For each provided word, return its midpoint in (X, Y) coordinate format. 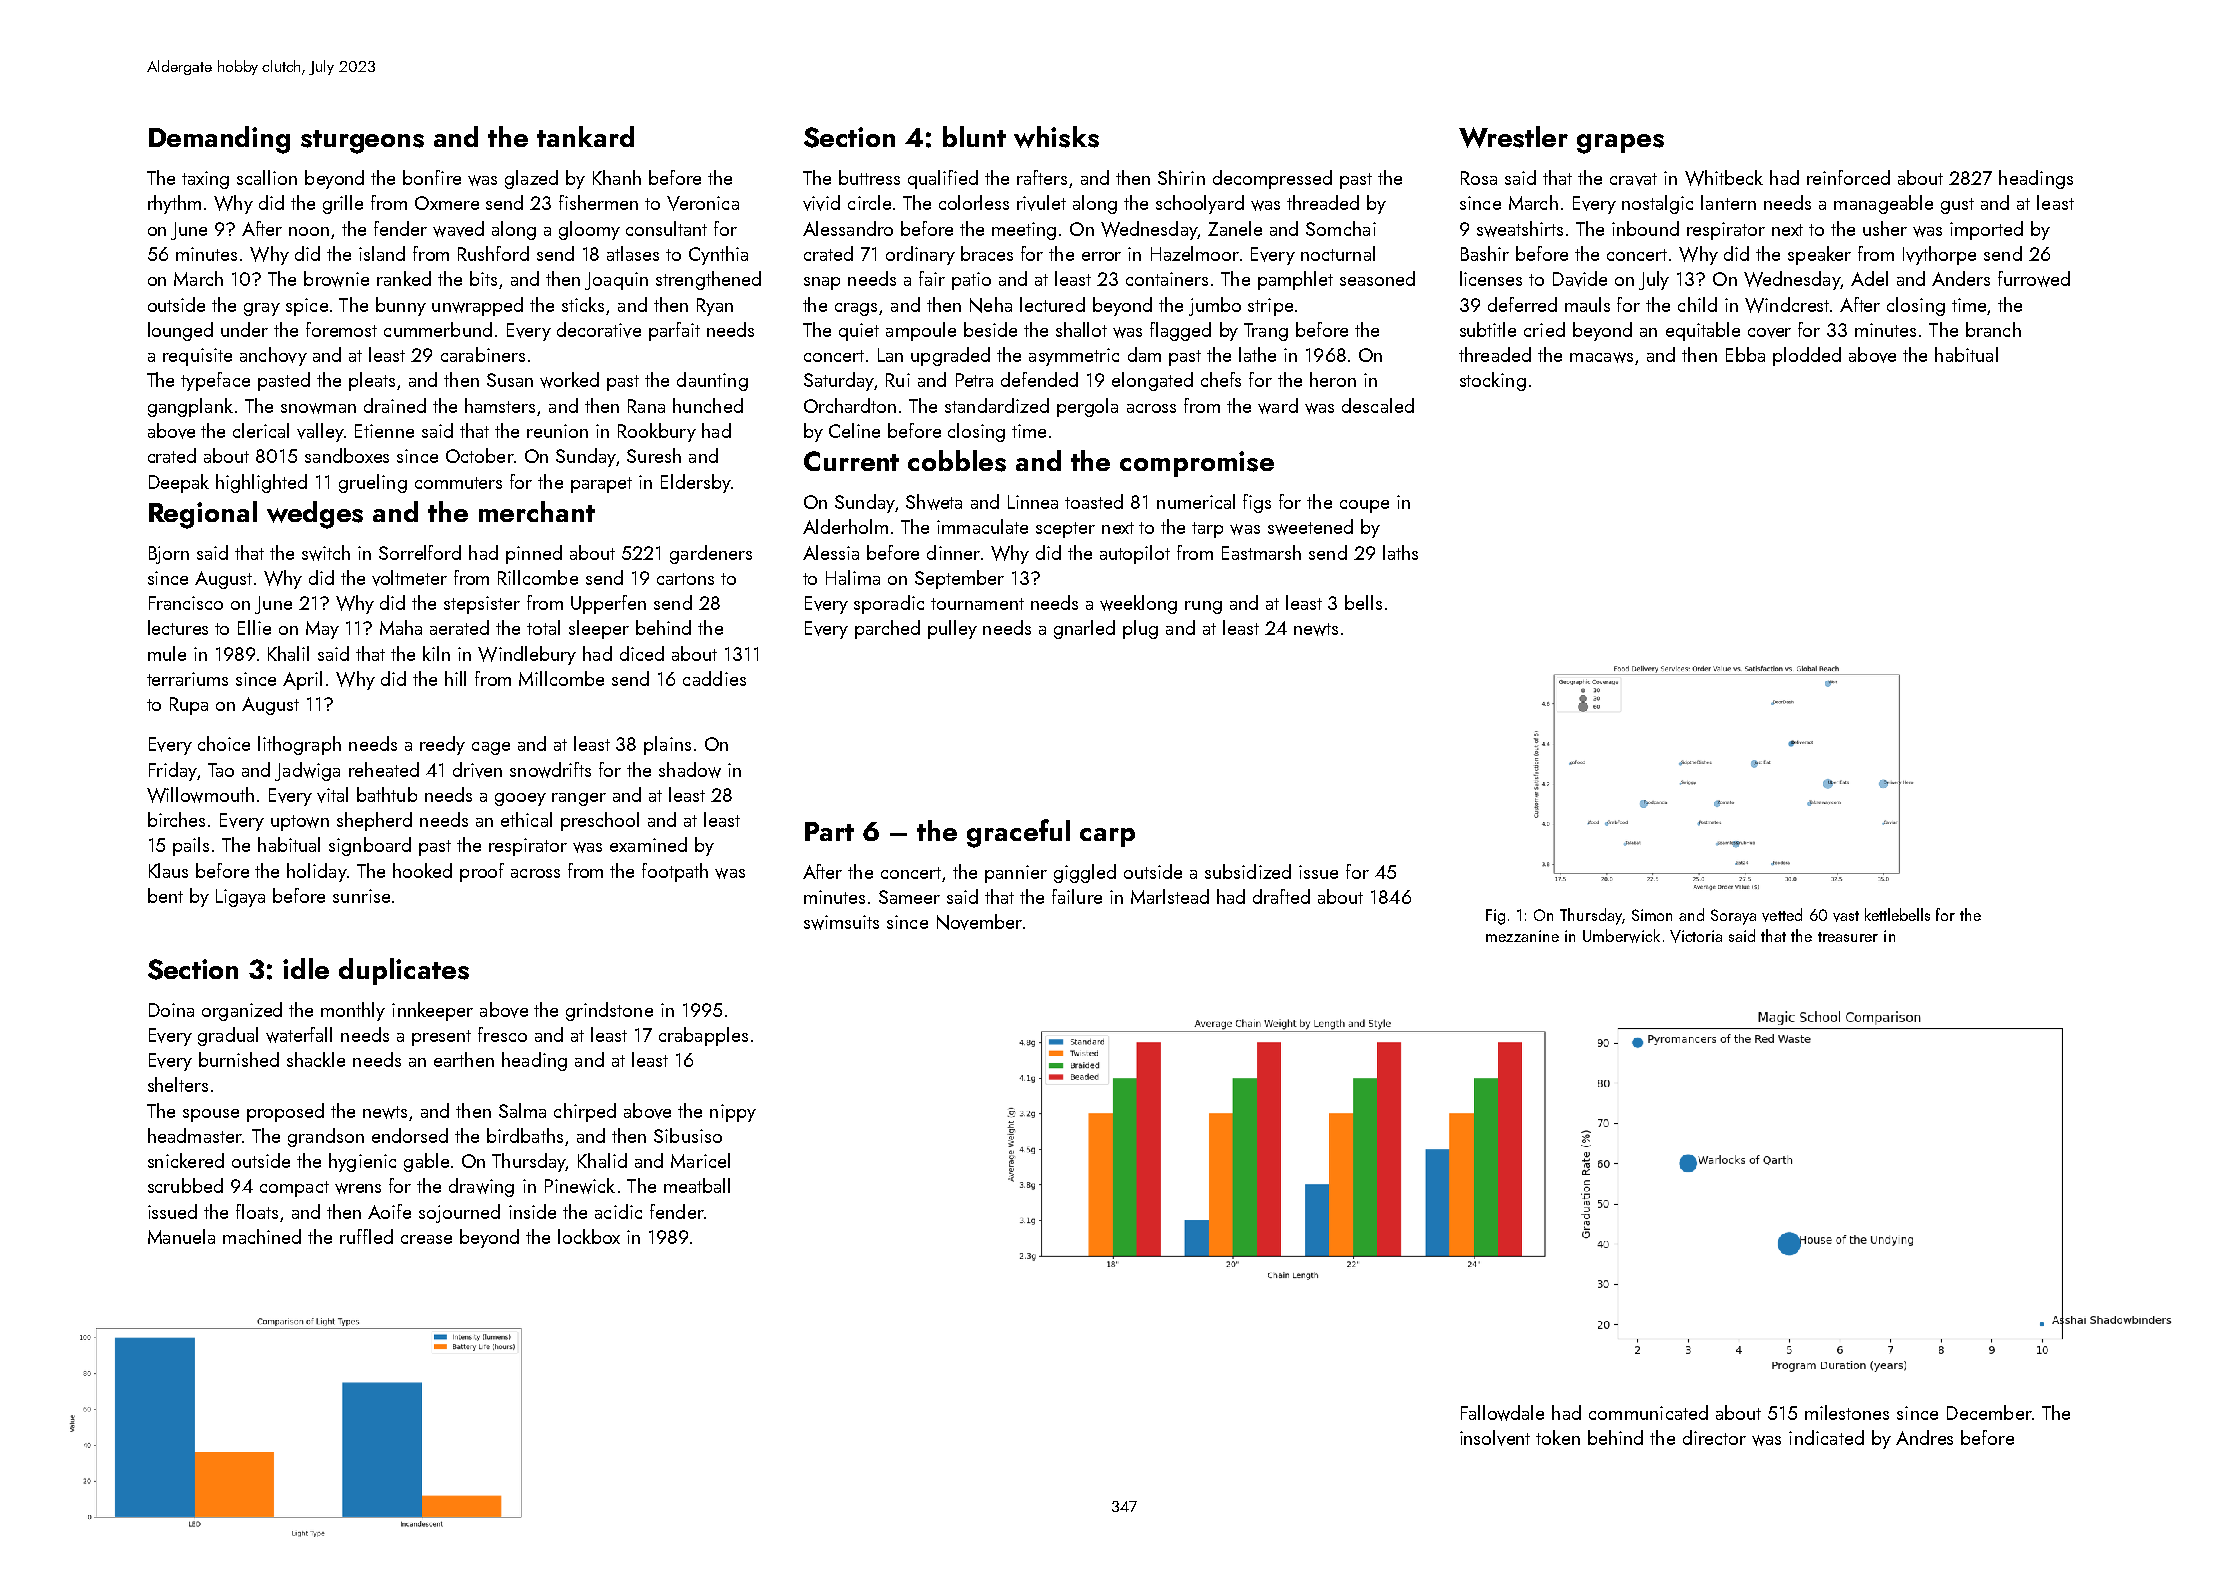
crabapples (703, 1036)
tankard (585, 136)
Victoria (1696, 936)
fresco (502, 1034)
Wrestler (1513, 137)
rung (1203, 607)
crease (426, 1239)
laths (1400, 552)
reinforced (1848, 177)
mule (167, 653)
